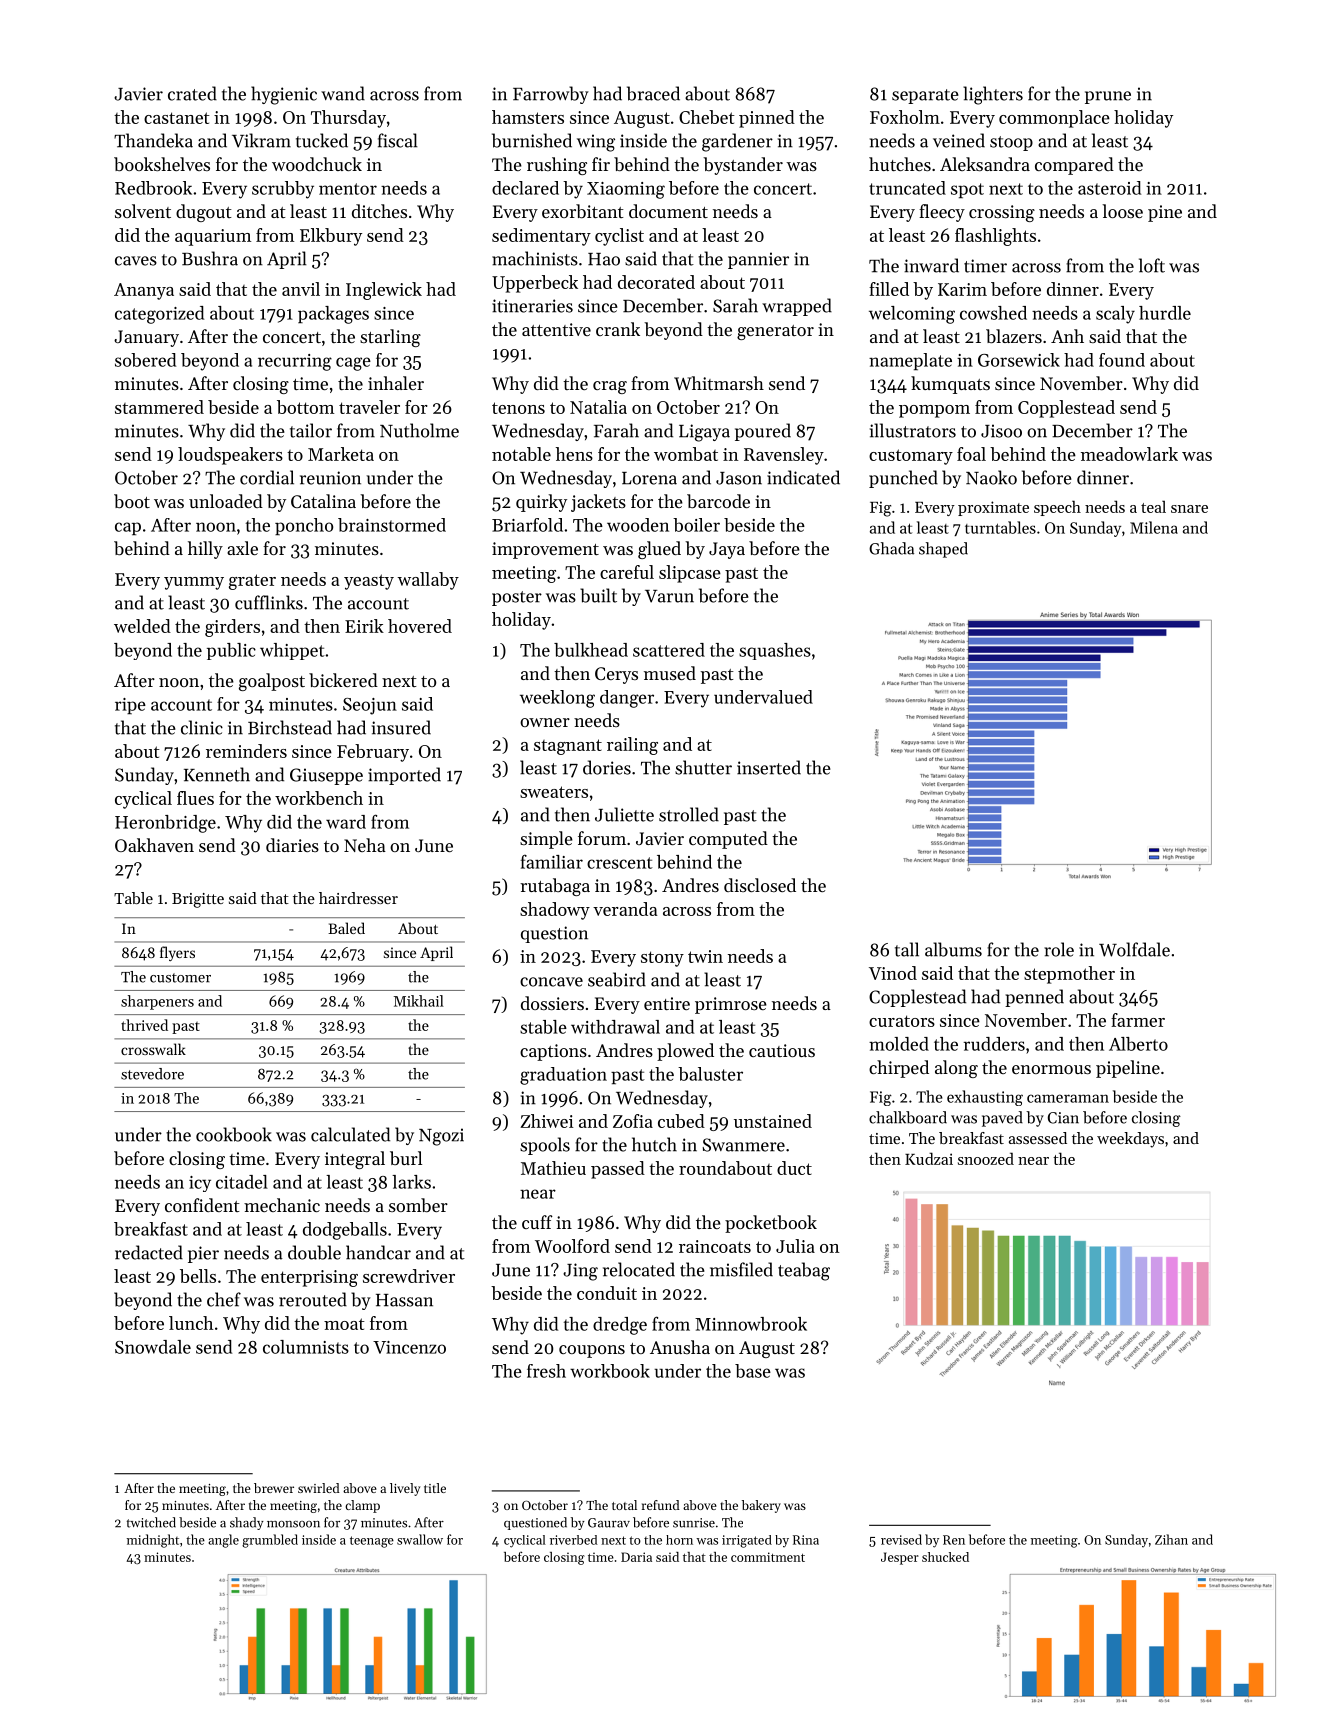 The width and height of the document is (1334, 1727). Describe the element at coordinates (1171, 1539) in the document. I see `Zihan` at that location.
